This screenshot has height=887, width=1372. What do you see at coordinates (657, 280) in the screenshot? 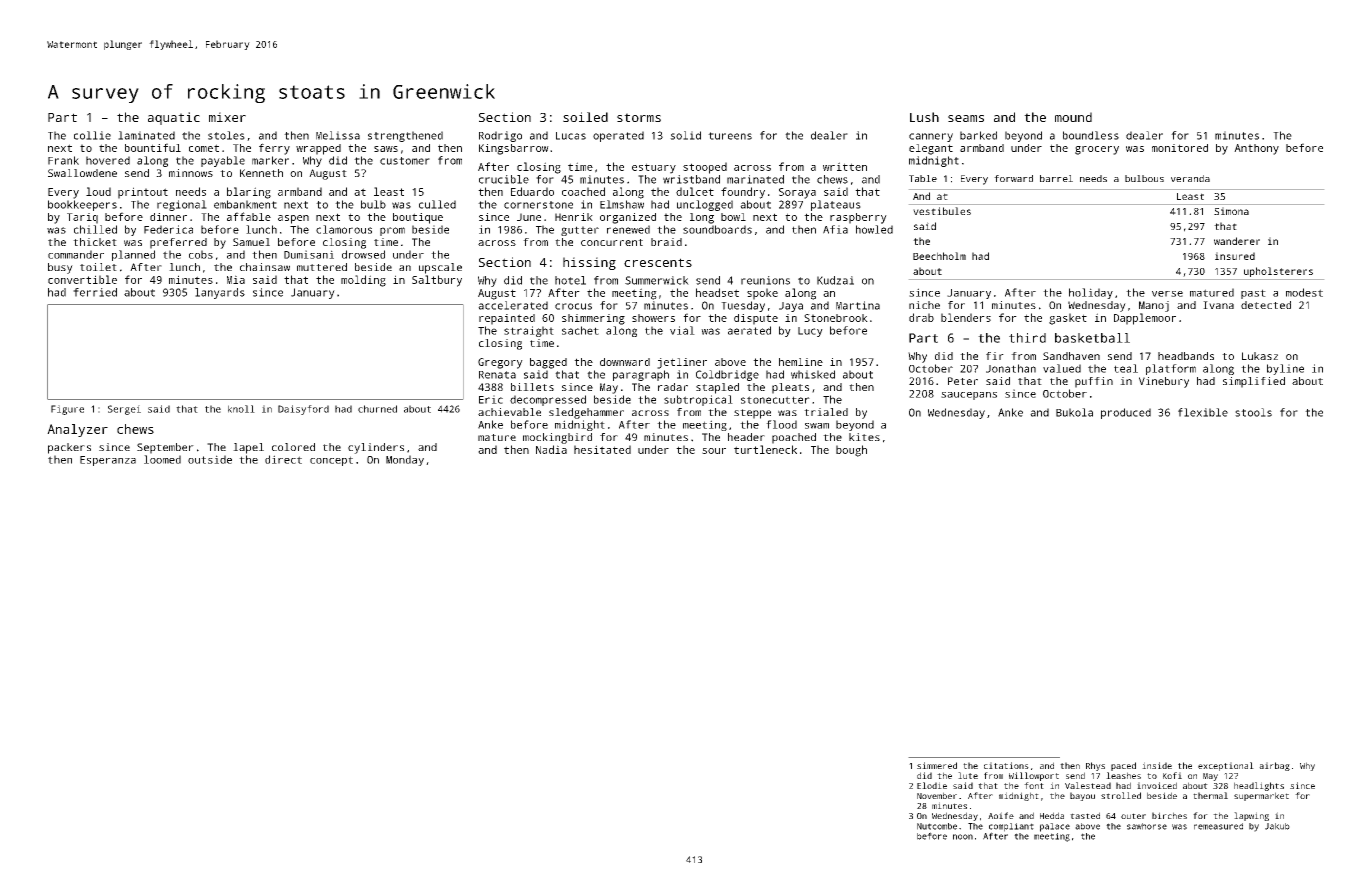
I see `Summerwick` at bounding box center [657, 280].
